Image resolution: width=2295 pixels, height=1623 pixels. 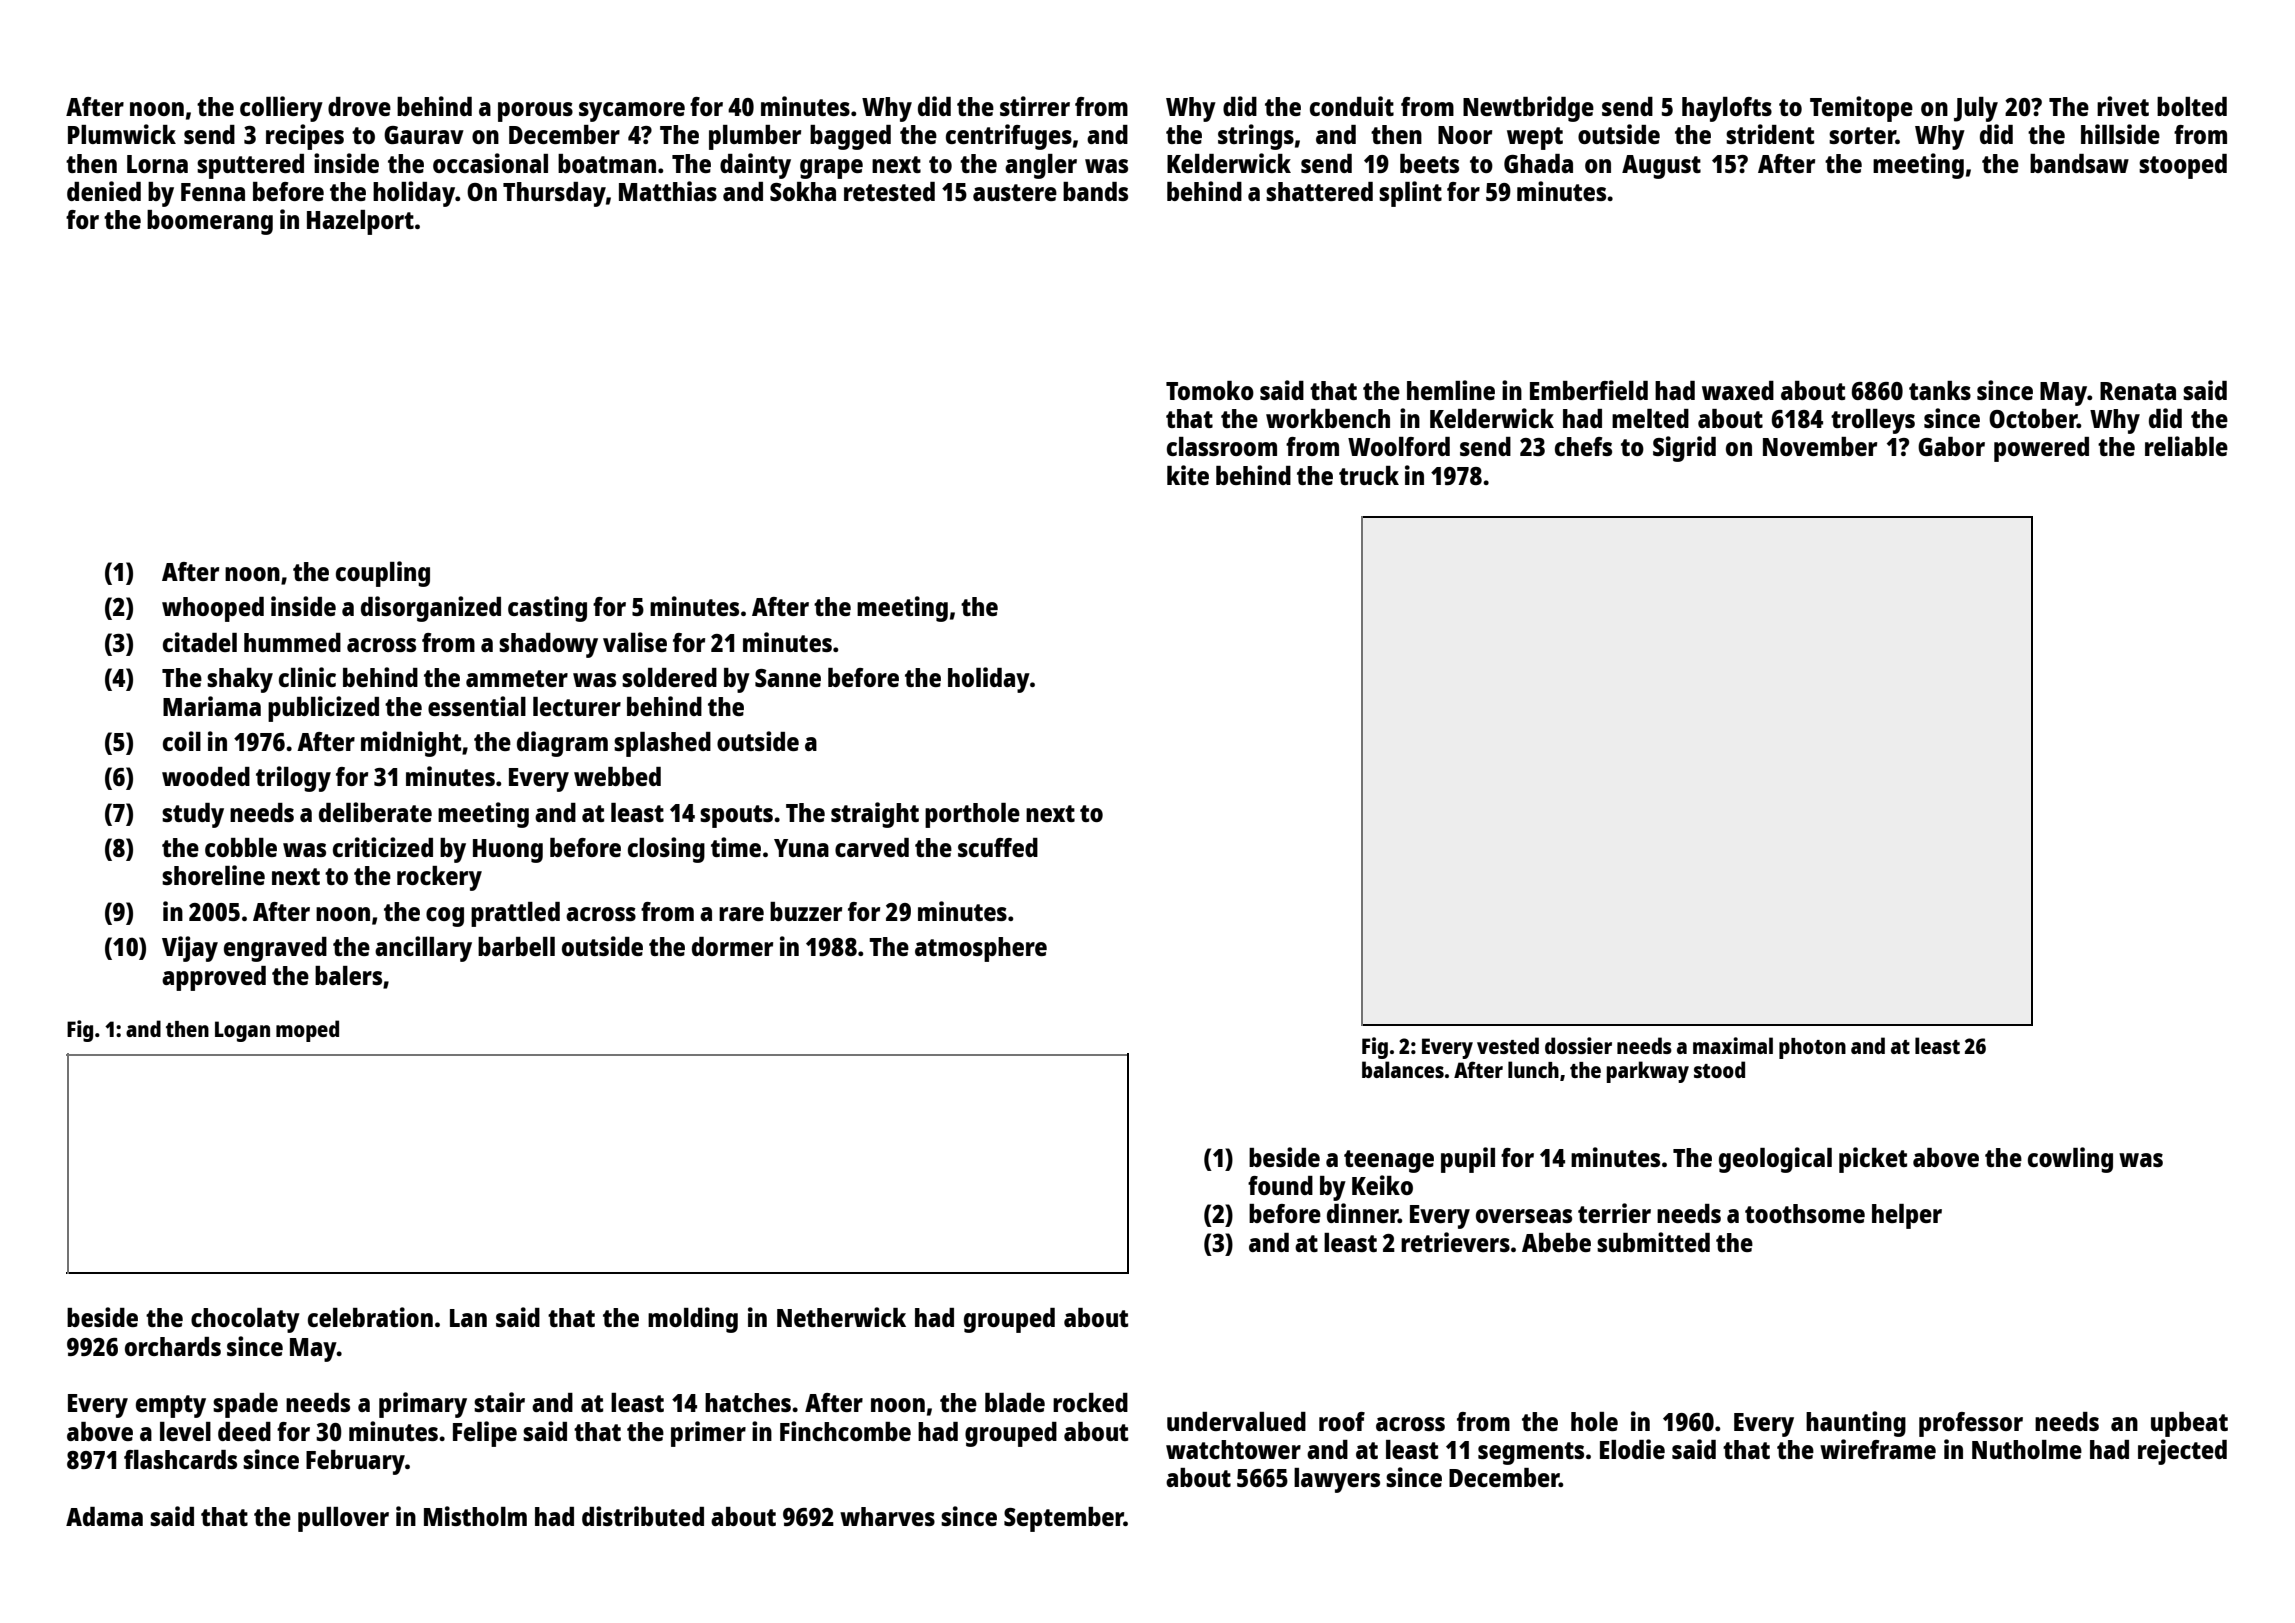 I want to click on Sigrid, so click(x=1684, y=449).
